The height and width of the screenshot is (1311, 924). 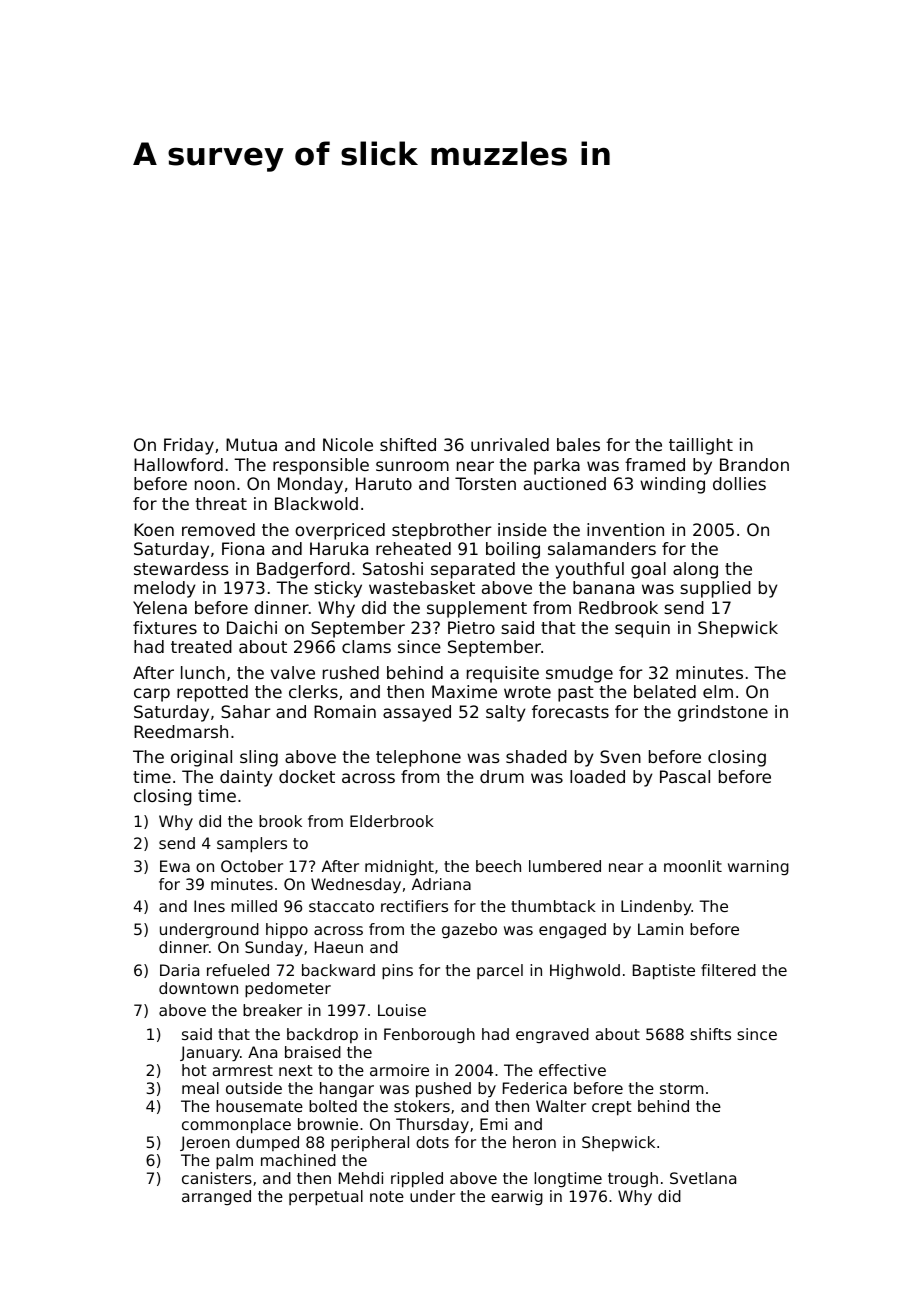 I want to click on next, so click(x=296, y=1070).
